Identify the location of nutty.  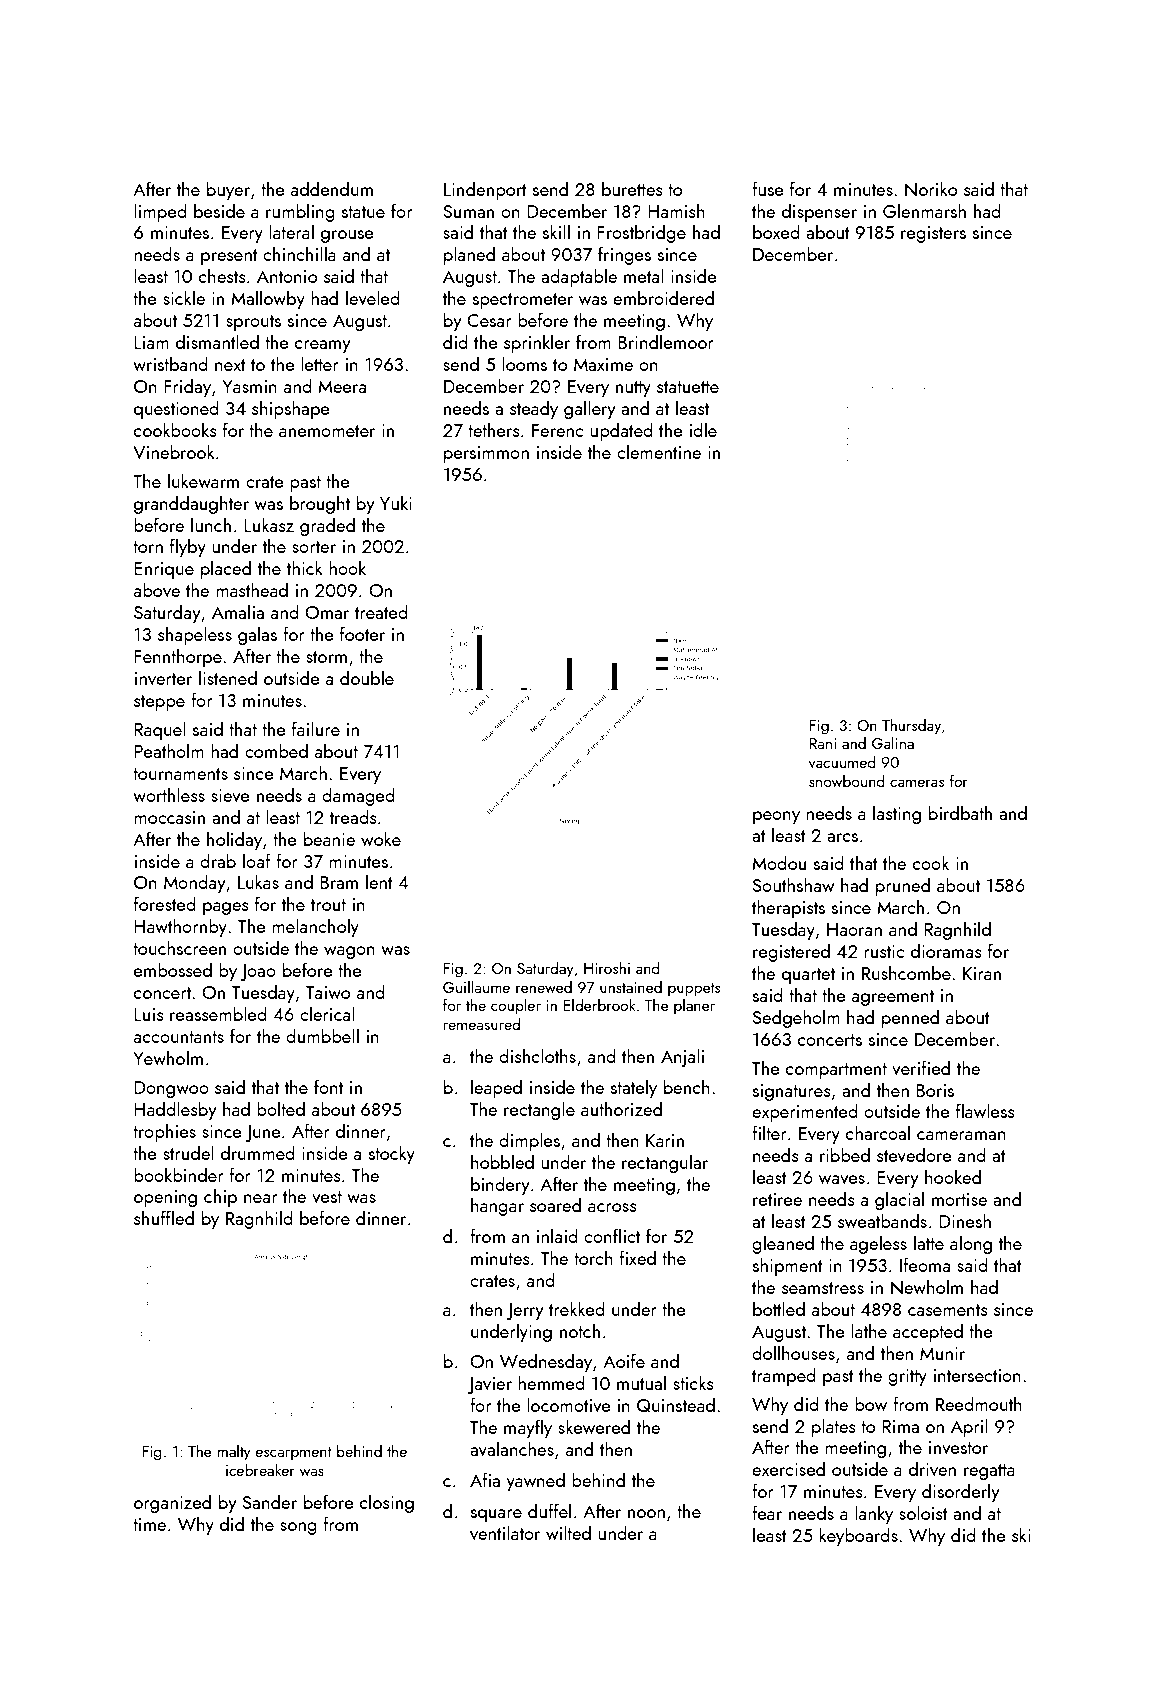
(633, 389).
